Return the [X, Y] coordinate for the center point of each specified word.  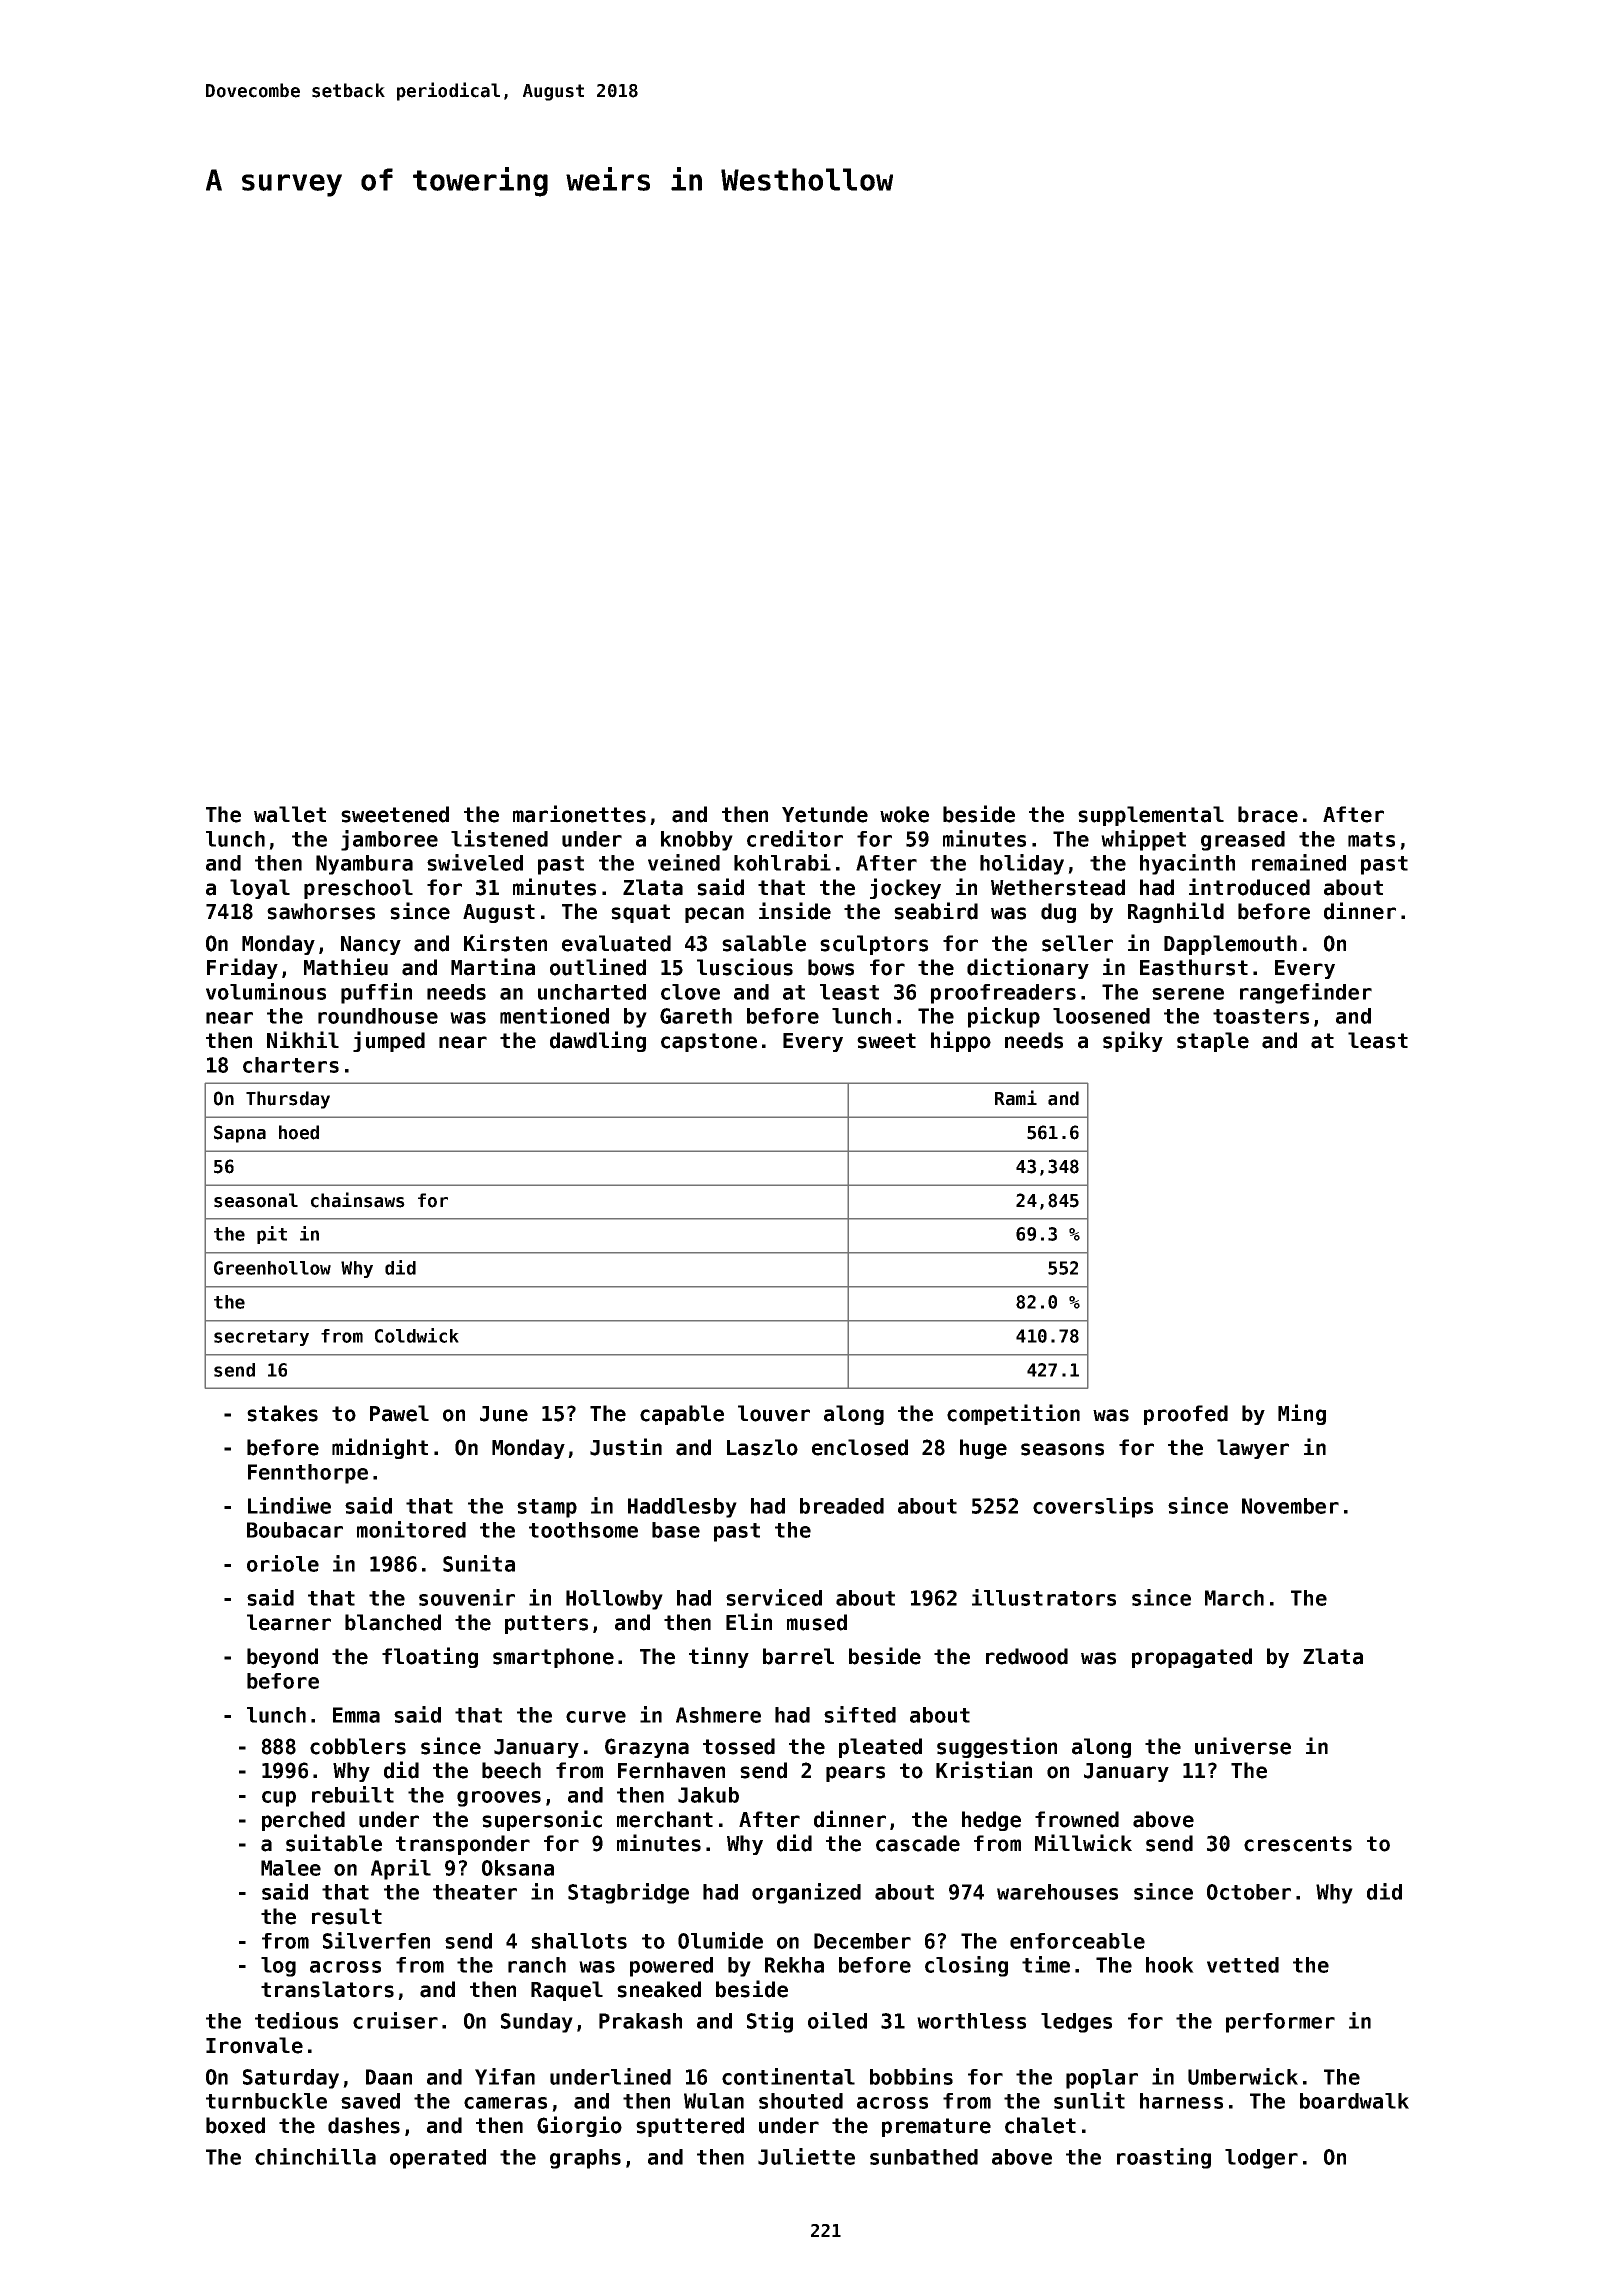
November [1290, 1506]
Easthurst [1194, 967]
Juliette [806, 2156]
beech [511, 1770]
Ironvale [254, 2045]
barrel [798, 1656]
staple [1213, 1042]
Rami [1016, 1098]
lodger [1261, 2159]
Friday [242, 968]
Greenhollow [272, 1268]
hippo [961, 1041]
